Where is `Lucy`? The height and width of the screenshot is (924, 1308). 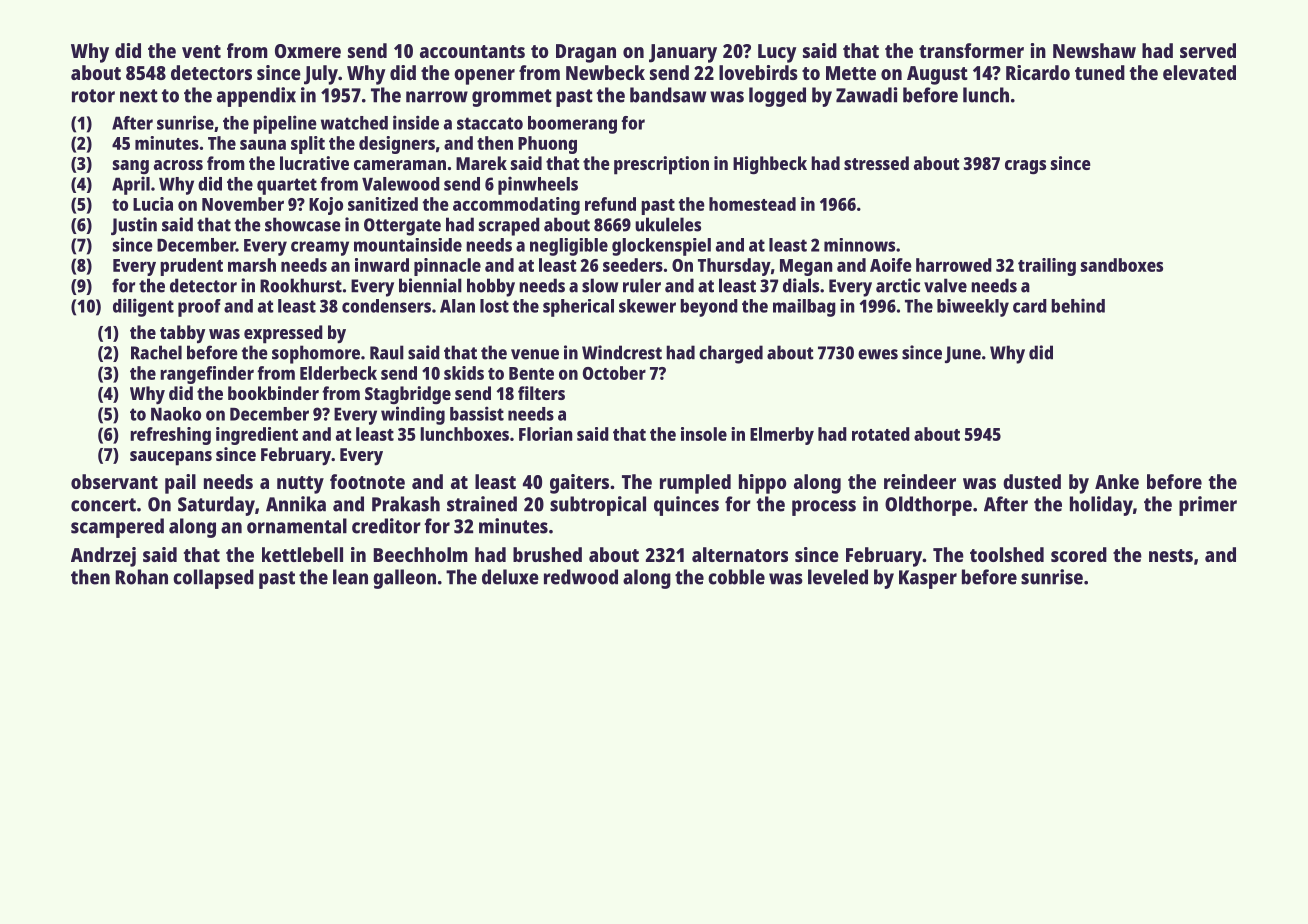
Lucy is located at coordinates (777, 53).
